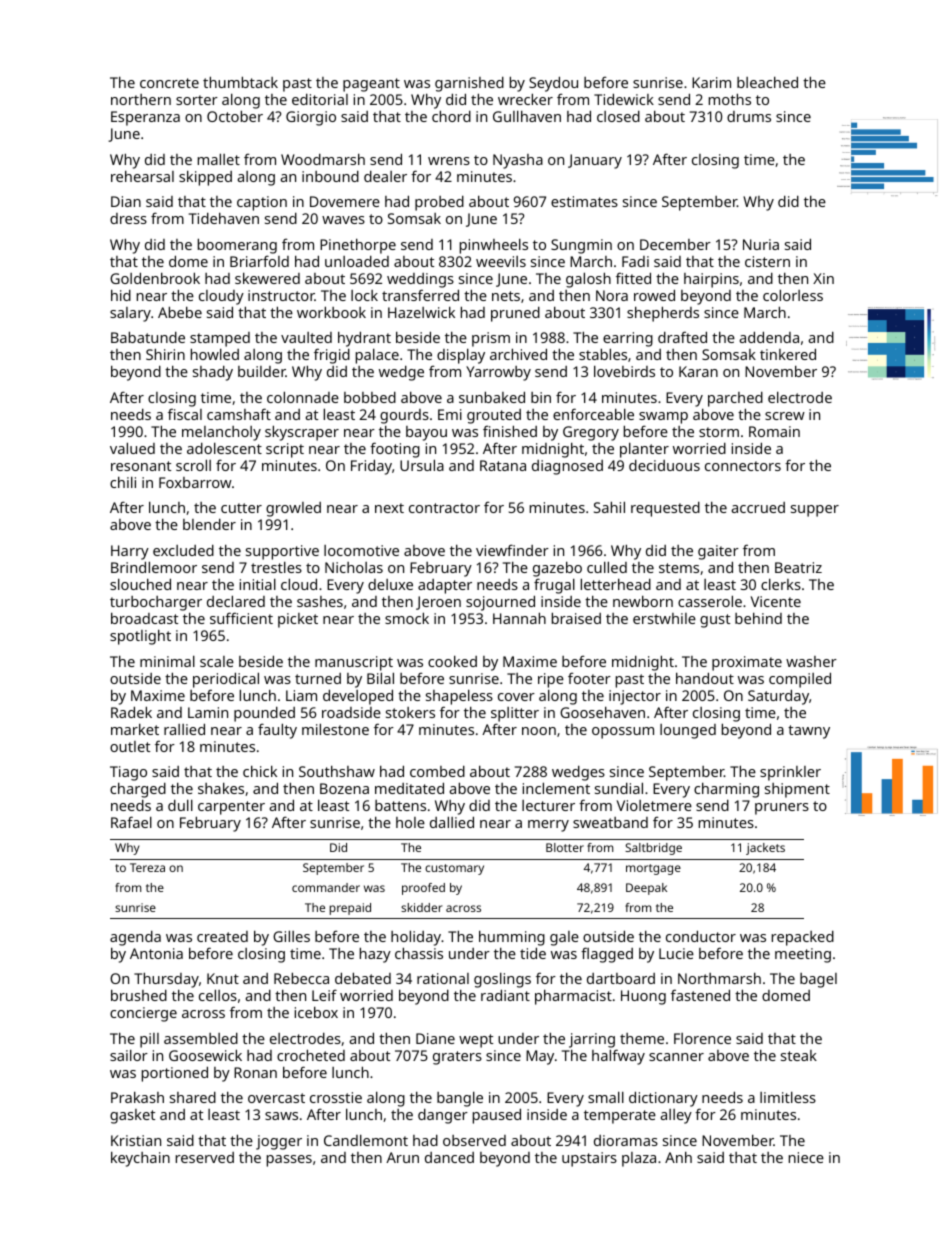 The image size is (952, 1233). Describe the element at coordinates (711, 82) in the screenshot. I see `Karim` at that location.
